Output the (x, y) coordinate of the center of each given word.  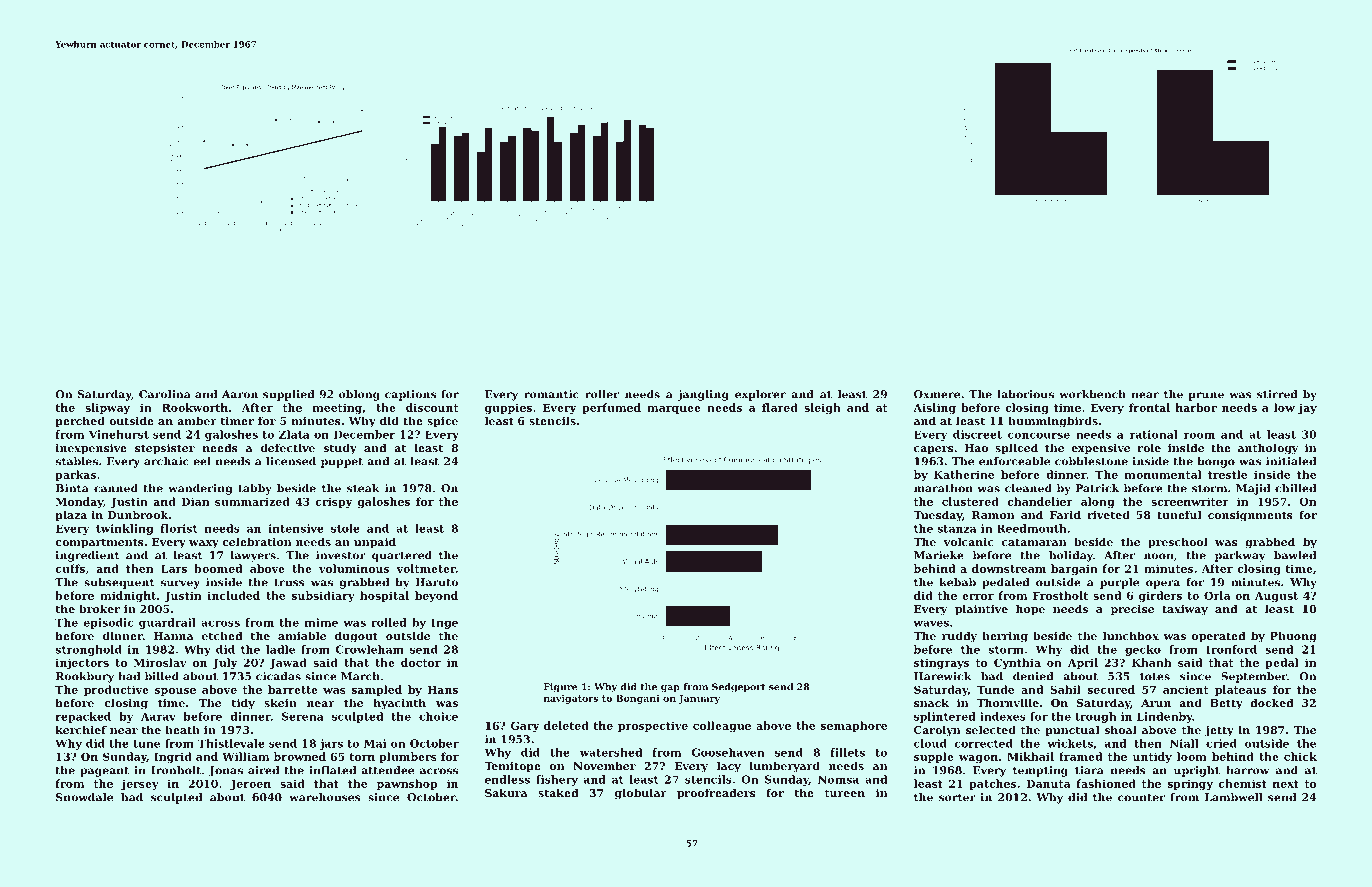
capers (933, 450)
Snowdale (84, 797)
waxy (204, 544)
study (340, 449)
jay (1307, 408)
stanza (957, 529)
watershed (611, 752)
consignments (1250, 516)
